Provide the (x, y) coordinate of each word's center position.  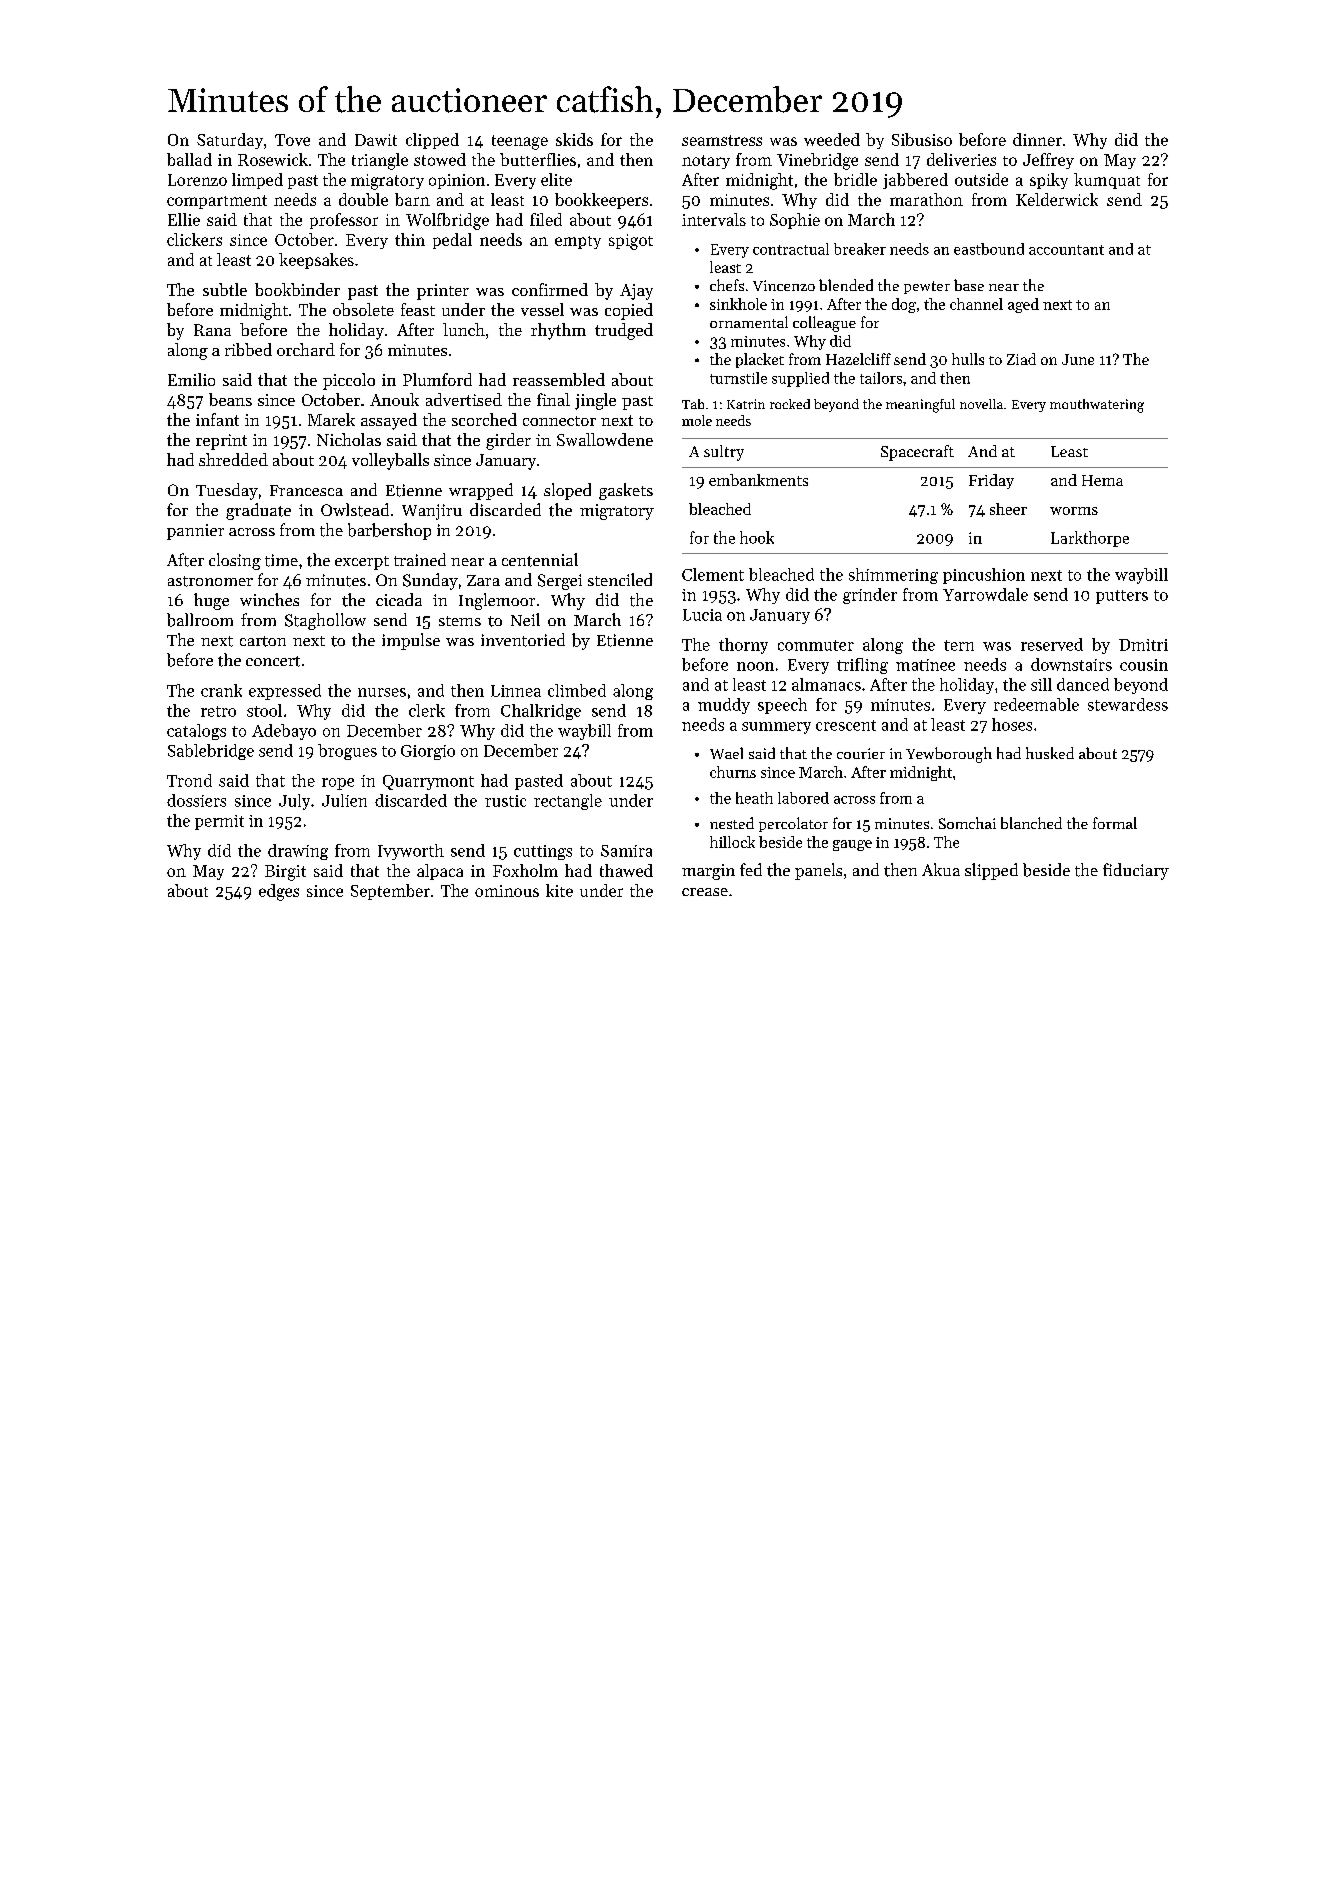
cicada (399, 599)
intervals (714, 219)
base (969, 285)
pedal (452, 241)
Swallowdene (605, 439)
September (390, 892)
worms (1074, 511)
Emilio (191, 379)
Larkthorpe (1090, 539)
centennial (540, 560)
